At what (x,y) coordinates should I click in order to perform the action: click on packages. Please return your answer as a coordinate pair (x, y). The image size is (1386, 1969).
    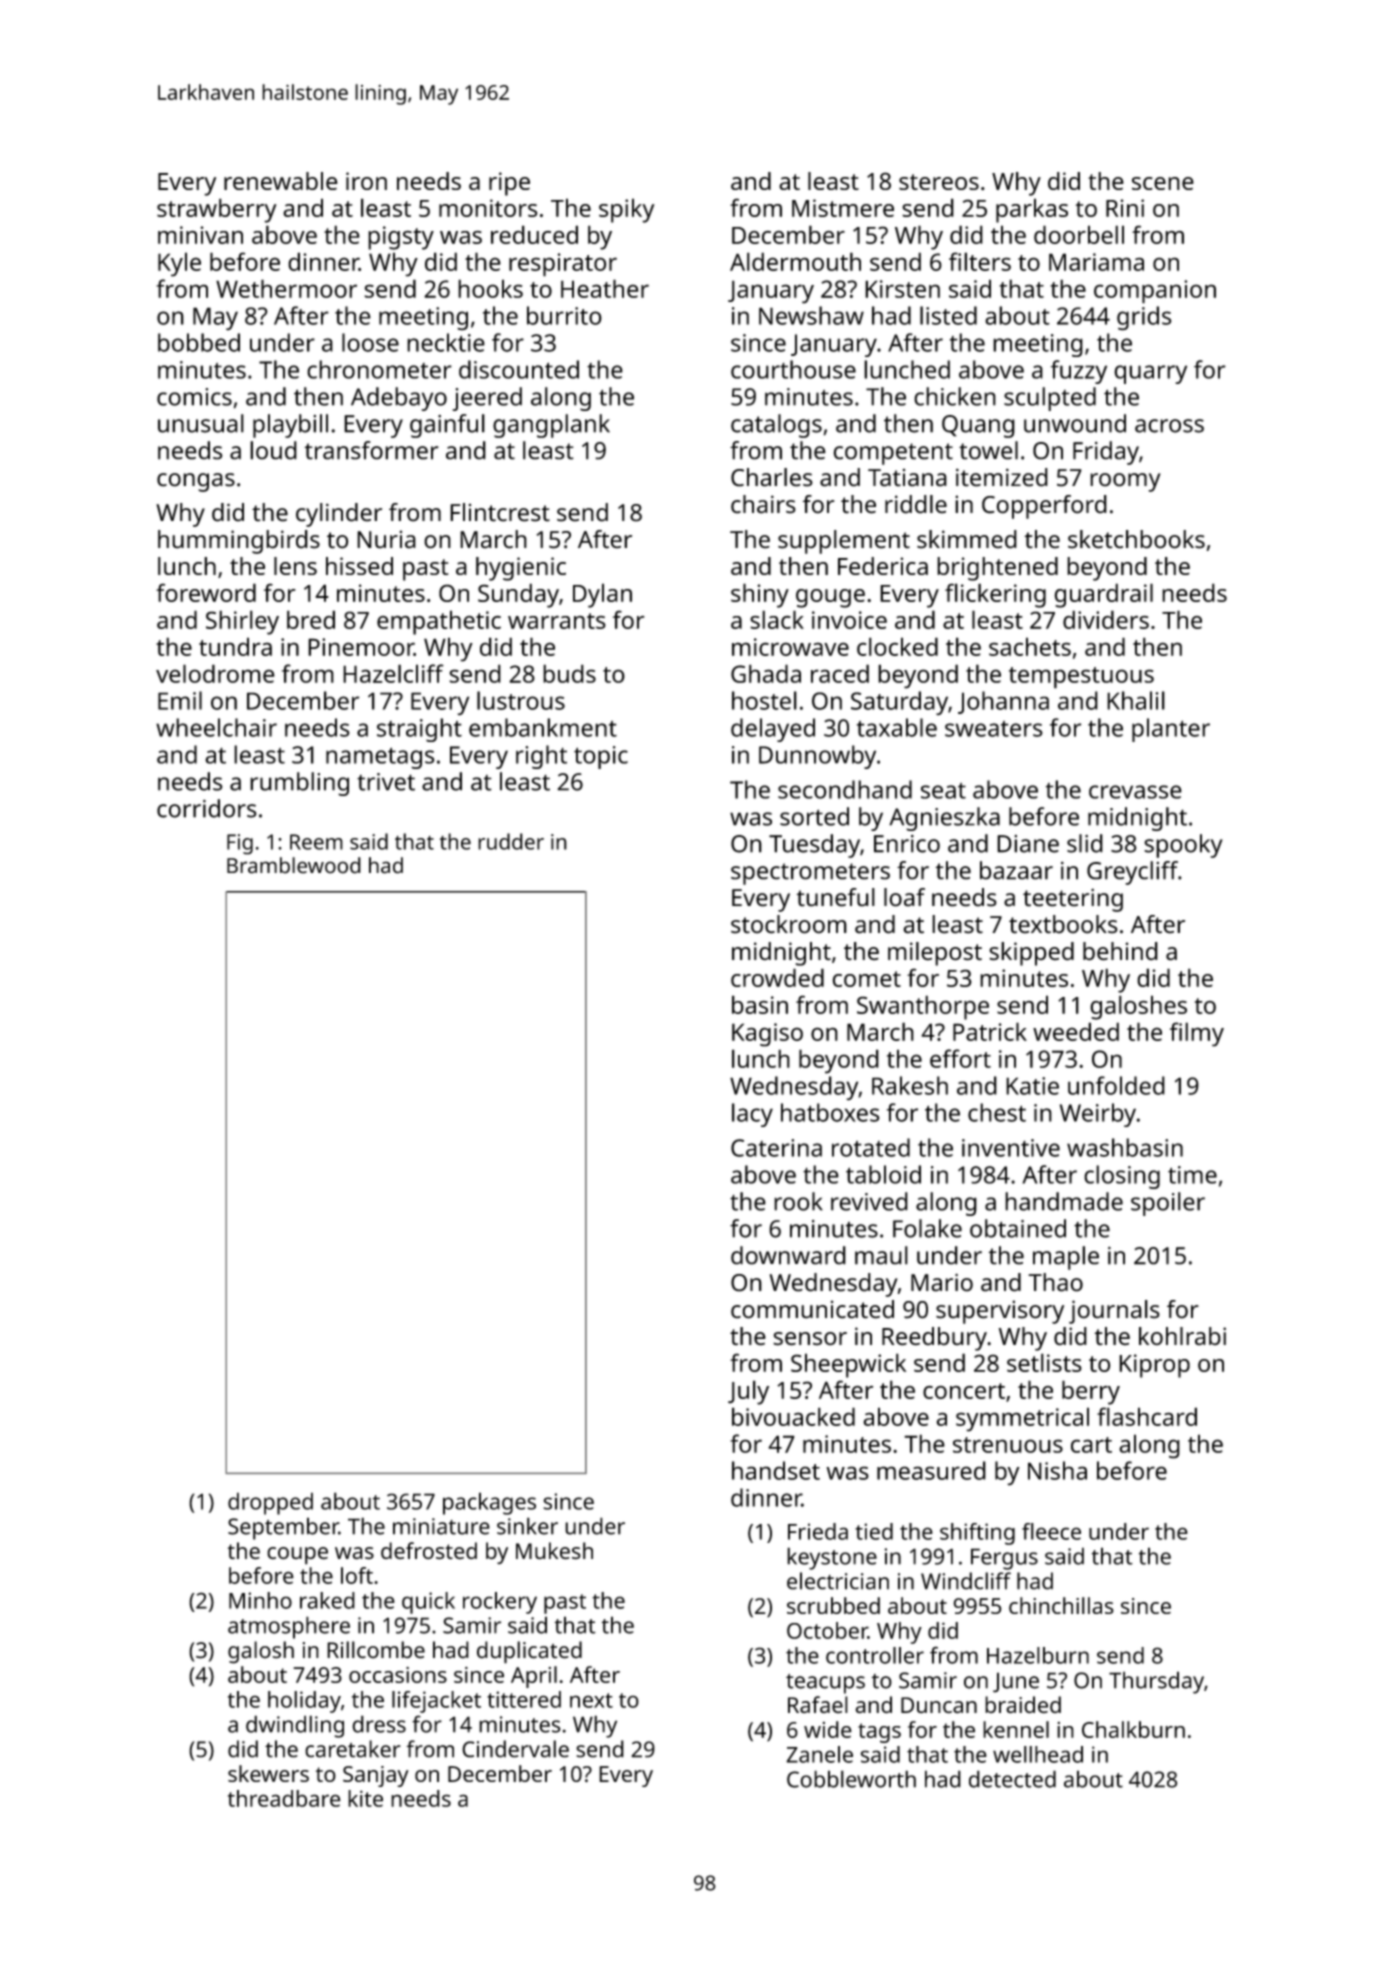
    Looking at the image, I should click on (489, 1503).
